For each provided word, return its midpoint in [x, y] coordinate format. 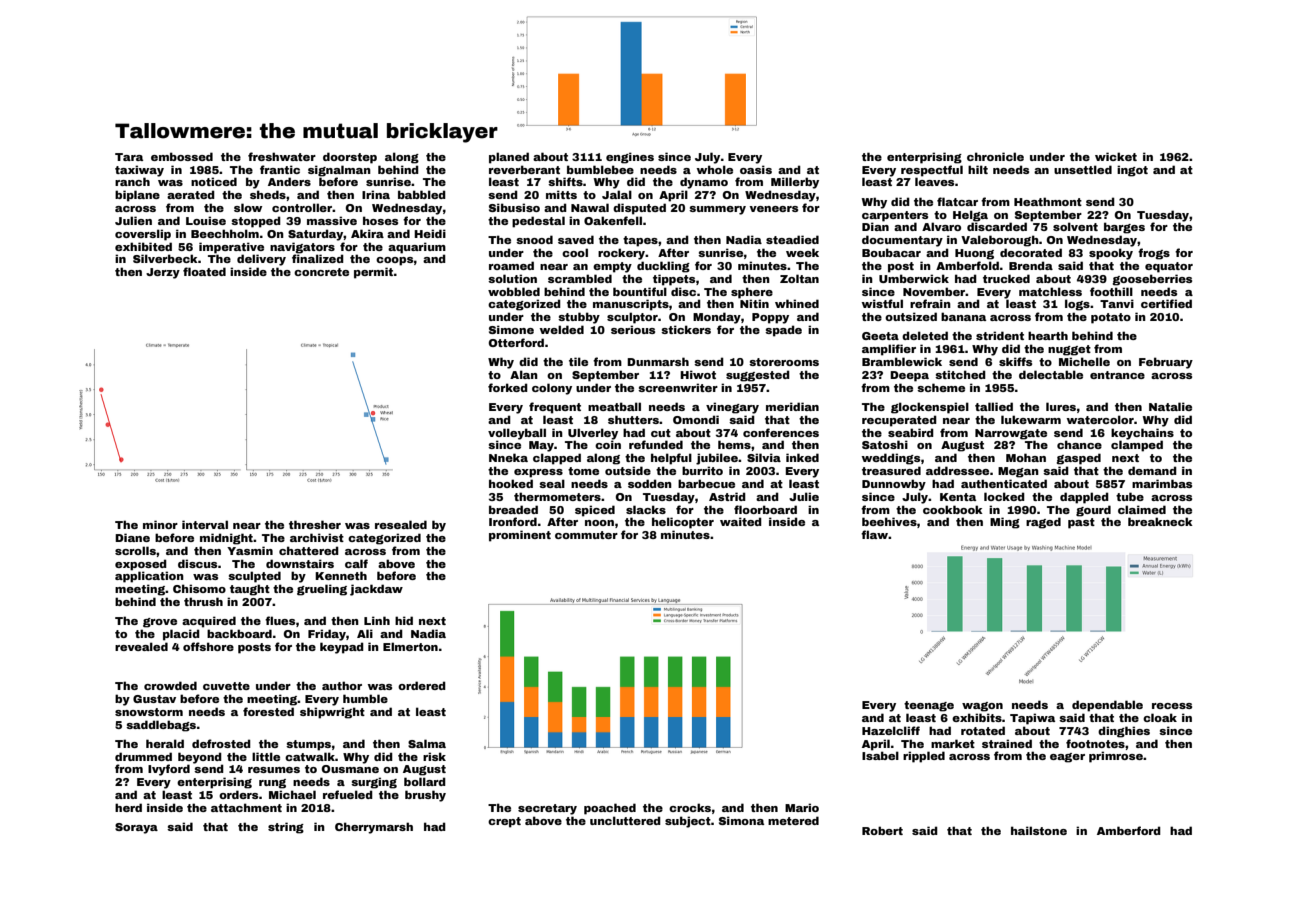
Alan [524, 374]
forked [508, 387]
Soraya [136, 828]
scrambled [580, 278]
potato [1111, 318]
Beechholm [225, 233]
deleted [925, 335]
